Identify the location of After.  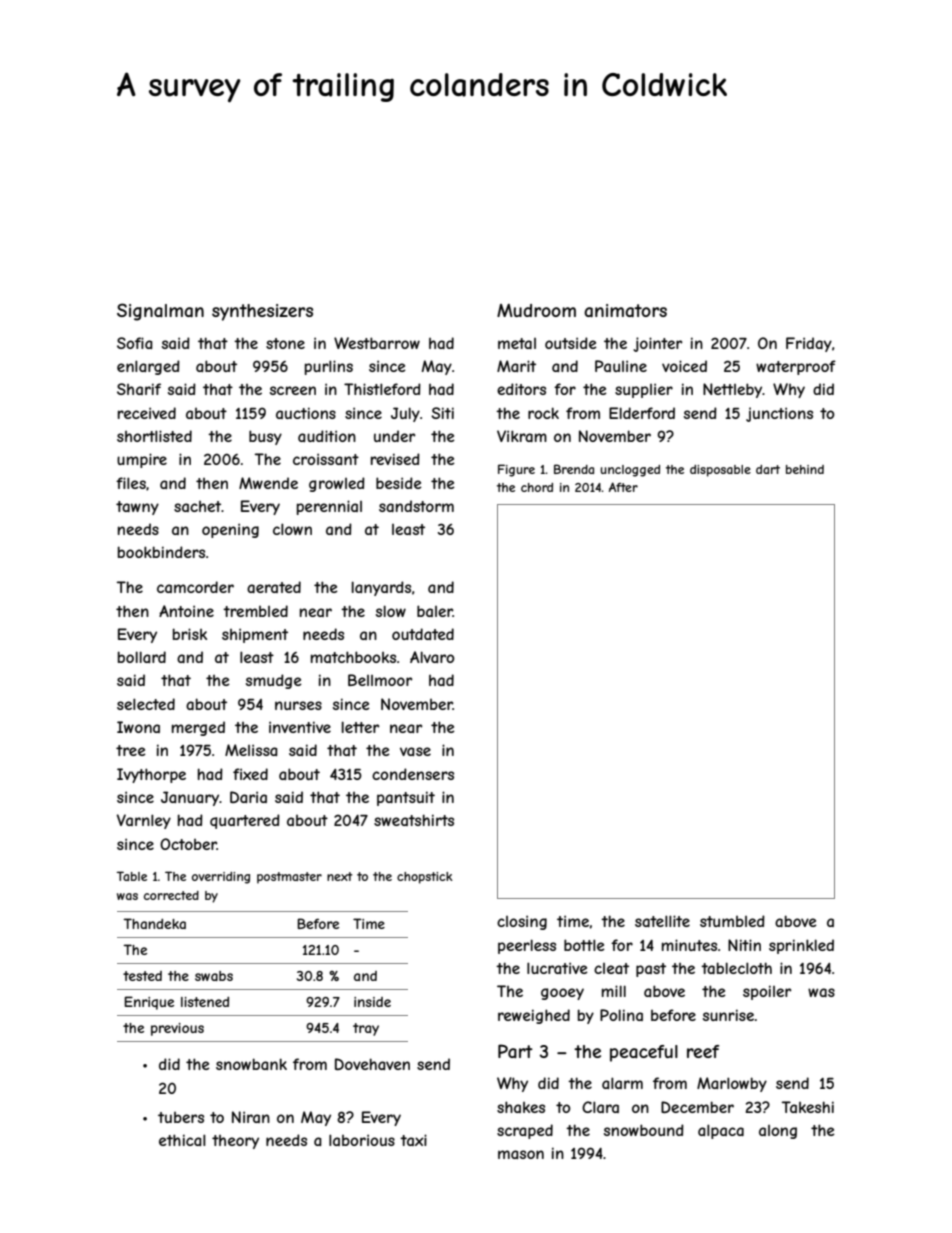
(623, 487).
